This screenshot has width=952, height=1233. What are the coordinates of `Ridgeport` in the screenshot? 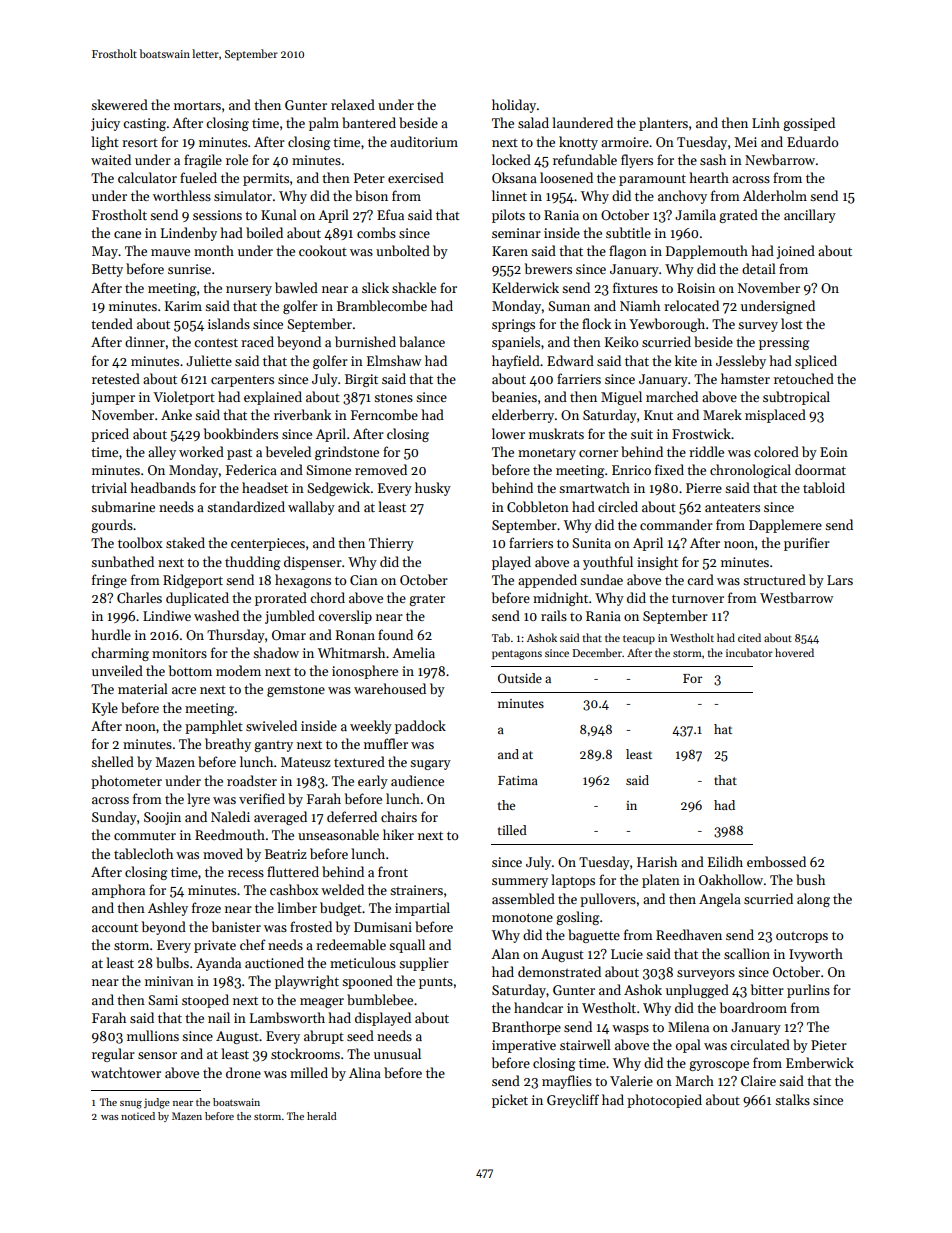 It's located at (193, 581).
